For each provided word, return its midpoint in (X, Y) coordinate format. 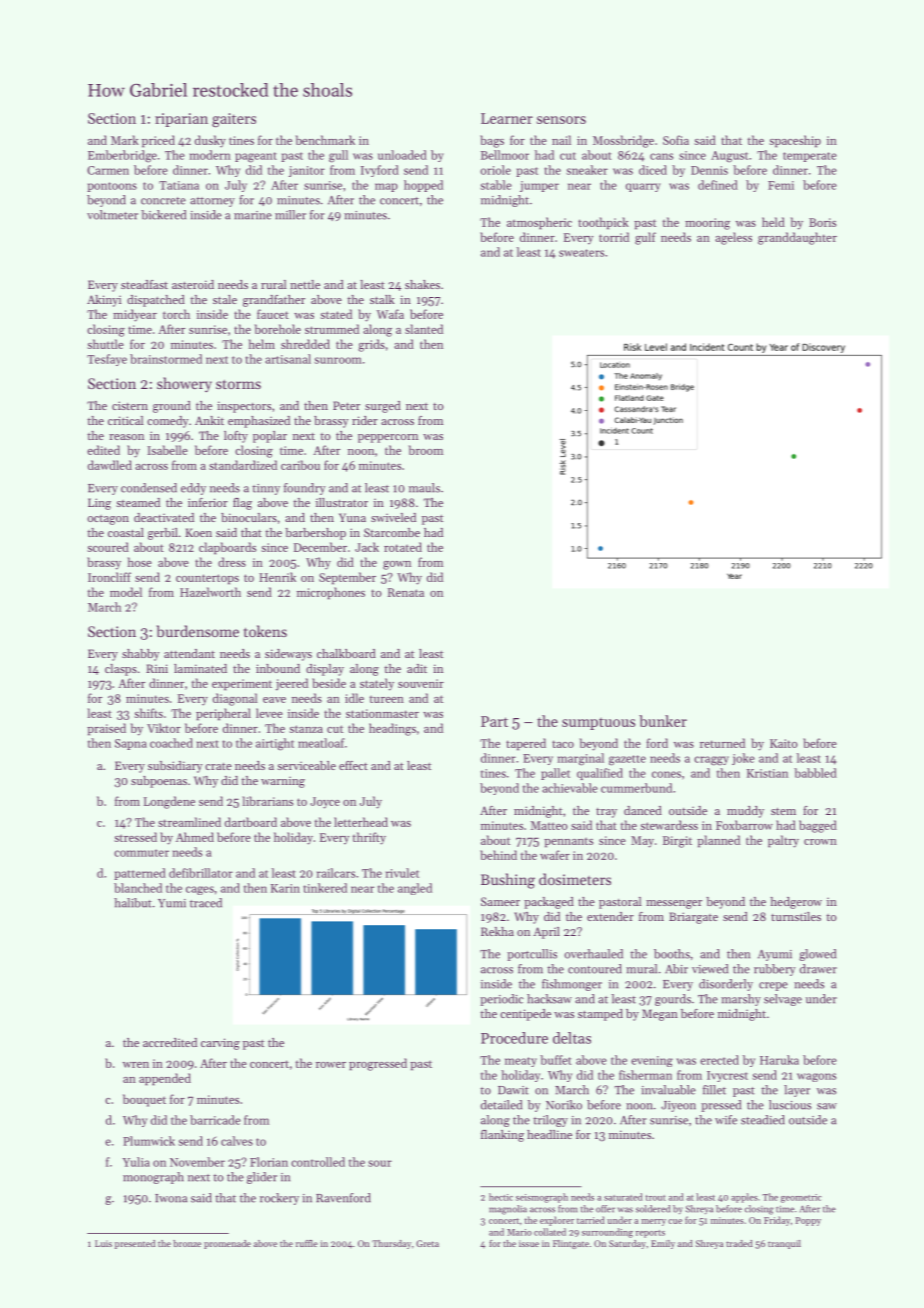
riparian (181, 120)
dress (232, 562)
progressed (378, 1064)
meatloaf (321, 743)
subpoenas (159, 782)
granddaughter (797, 238)
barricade (215, 1120)
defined (718, 185)
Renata (406, 592)
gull (338, 156)
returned (722, 743)
